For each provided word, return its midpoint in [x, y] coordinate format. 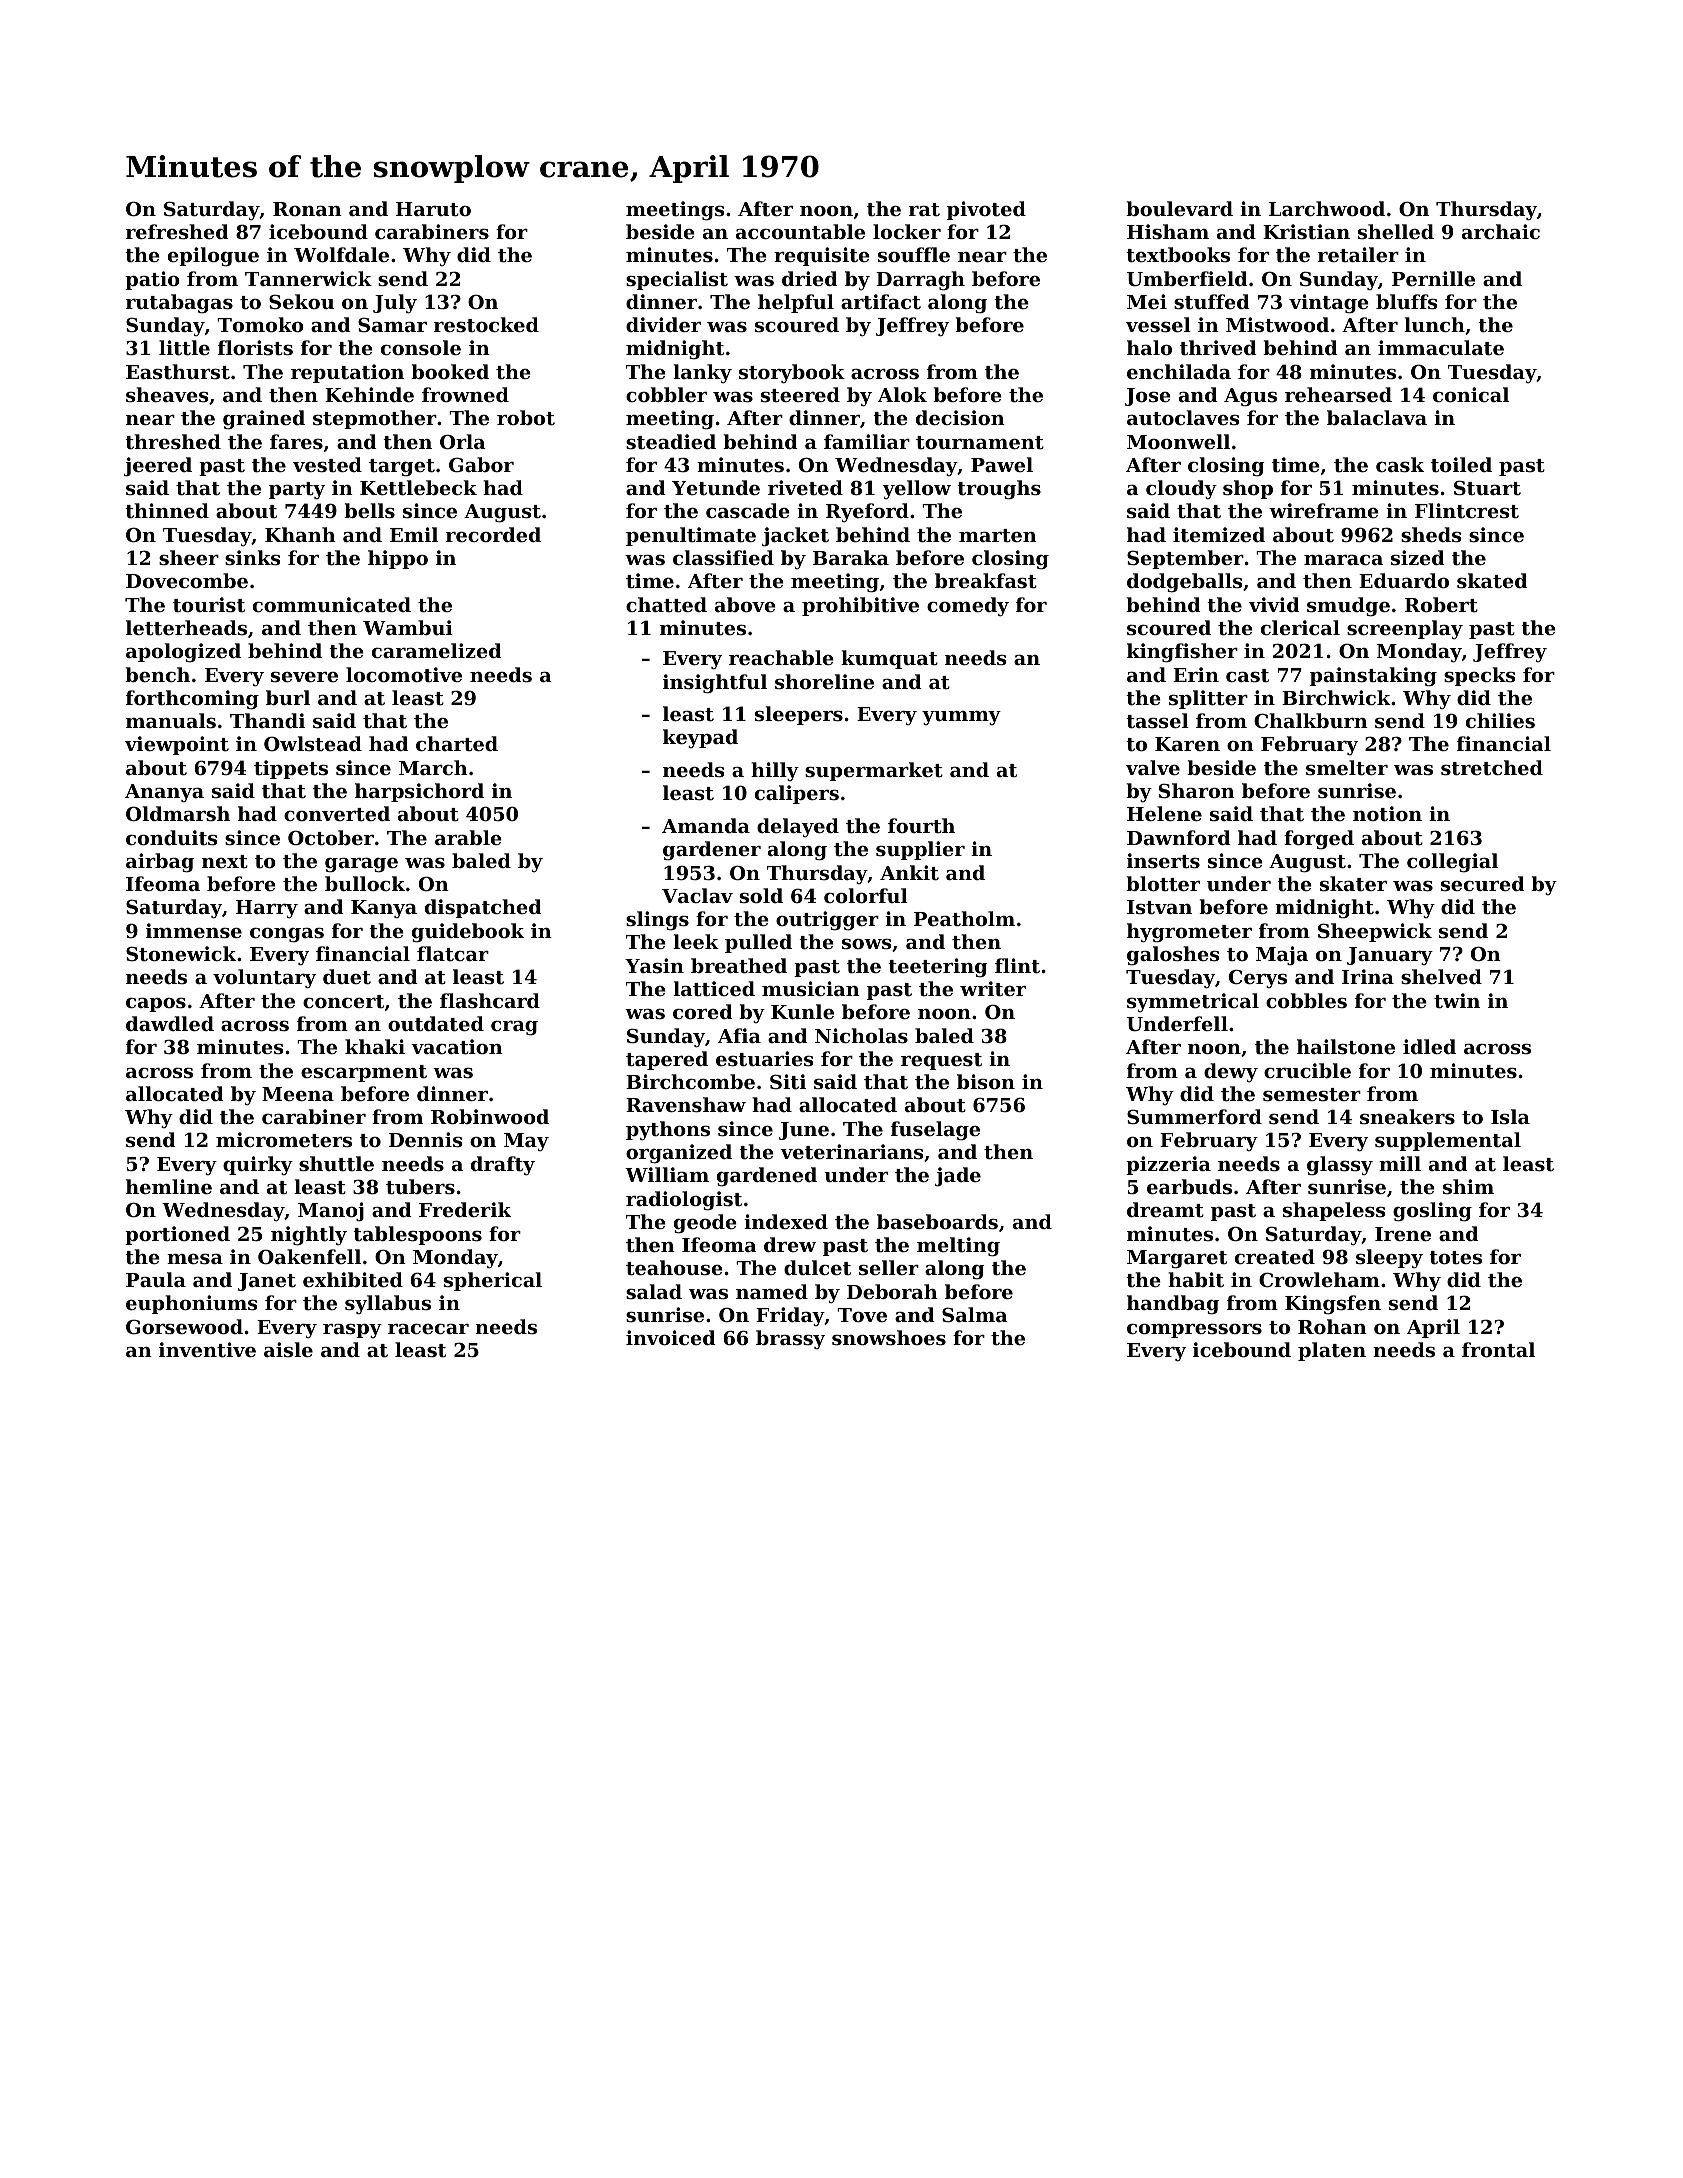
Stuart [1487, 488]
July [395, 304]
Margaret [1177, 1259]
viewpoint [177, 745]
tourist [209, 605]
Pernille [1433, 278]
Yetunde [716, 488]
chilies [1500, 720]
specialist [677, 280]
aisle [288, 1349]
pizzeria [1168, 1165]
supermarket [874, 771]
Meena [298, 1094]
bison [986, 1082]
